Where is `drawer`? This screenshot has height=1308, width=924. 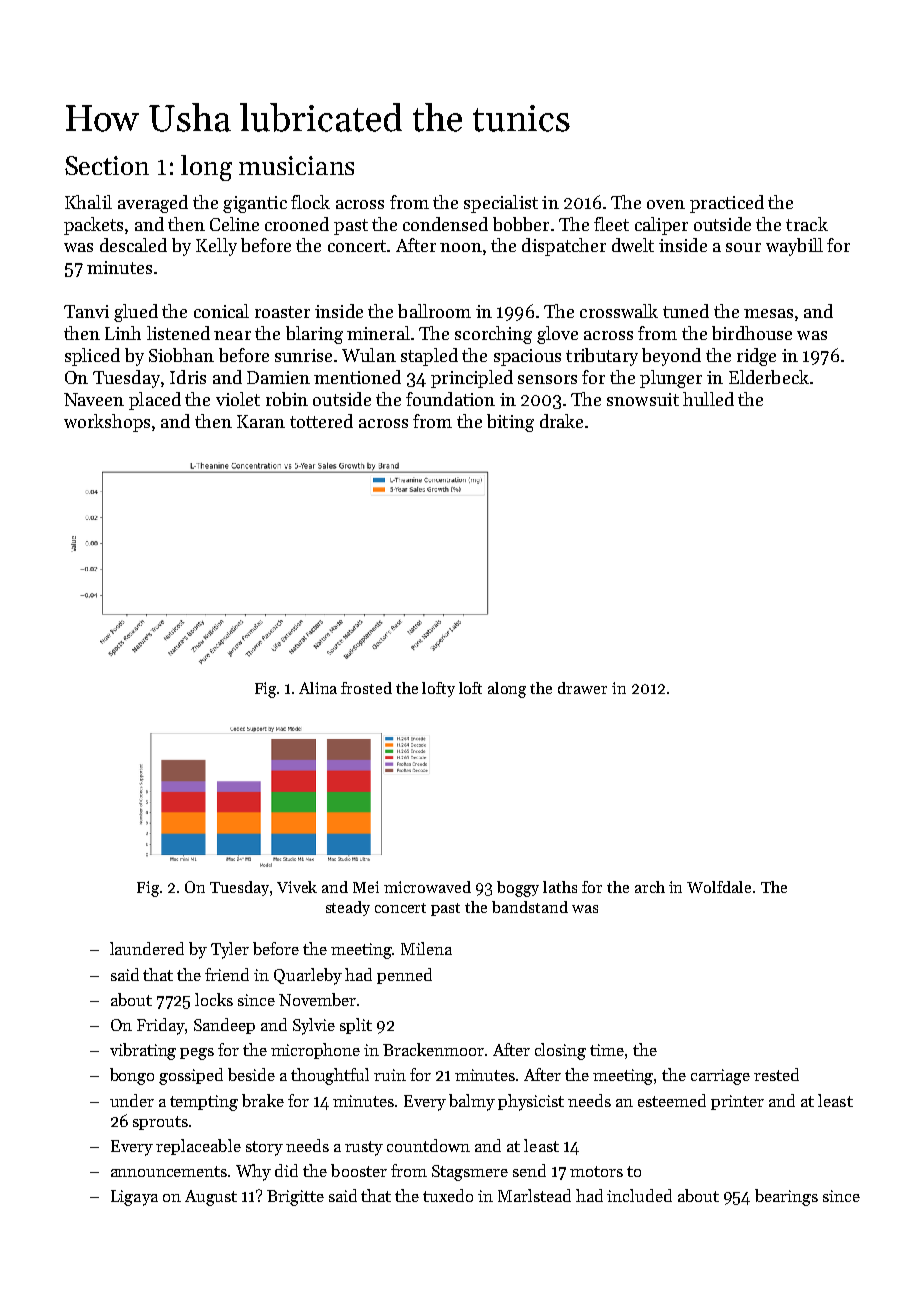
drawer is located at coordinates (582, 688).
